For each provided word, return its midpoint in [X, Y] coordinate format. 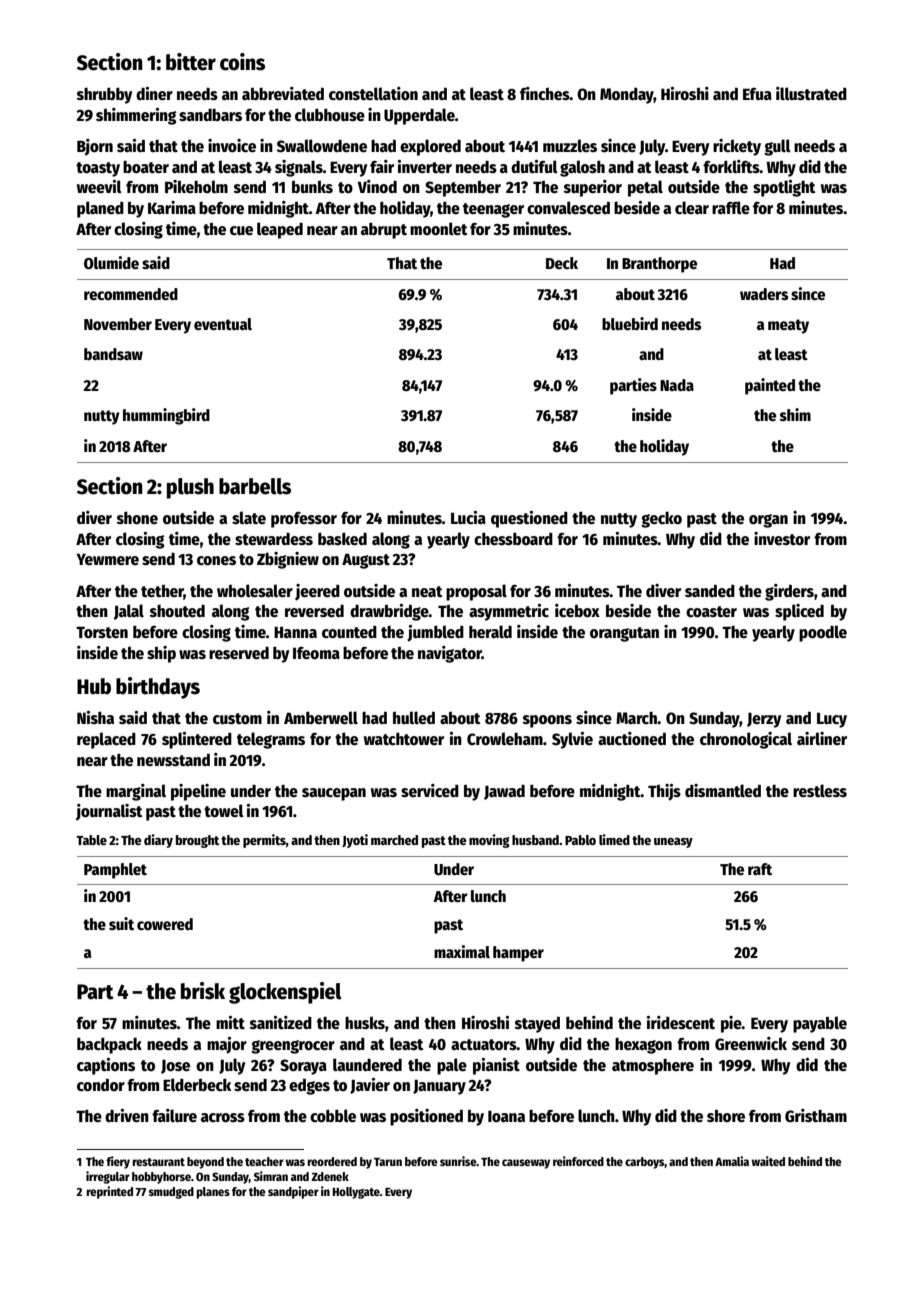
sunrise [458, 1161]
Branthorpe [659, 265]
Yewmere [107, 559]
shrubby [104, 95]
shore [726, 1116]
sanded [710, 590]
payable [820, 1024]
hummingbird [166, 416]
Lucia [468, 517]
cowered [165, 924]
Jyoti [355, 841]
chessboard [513, 539]
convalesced [568, 208]
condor [101, 1084]
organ [768, 521]
